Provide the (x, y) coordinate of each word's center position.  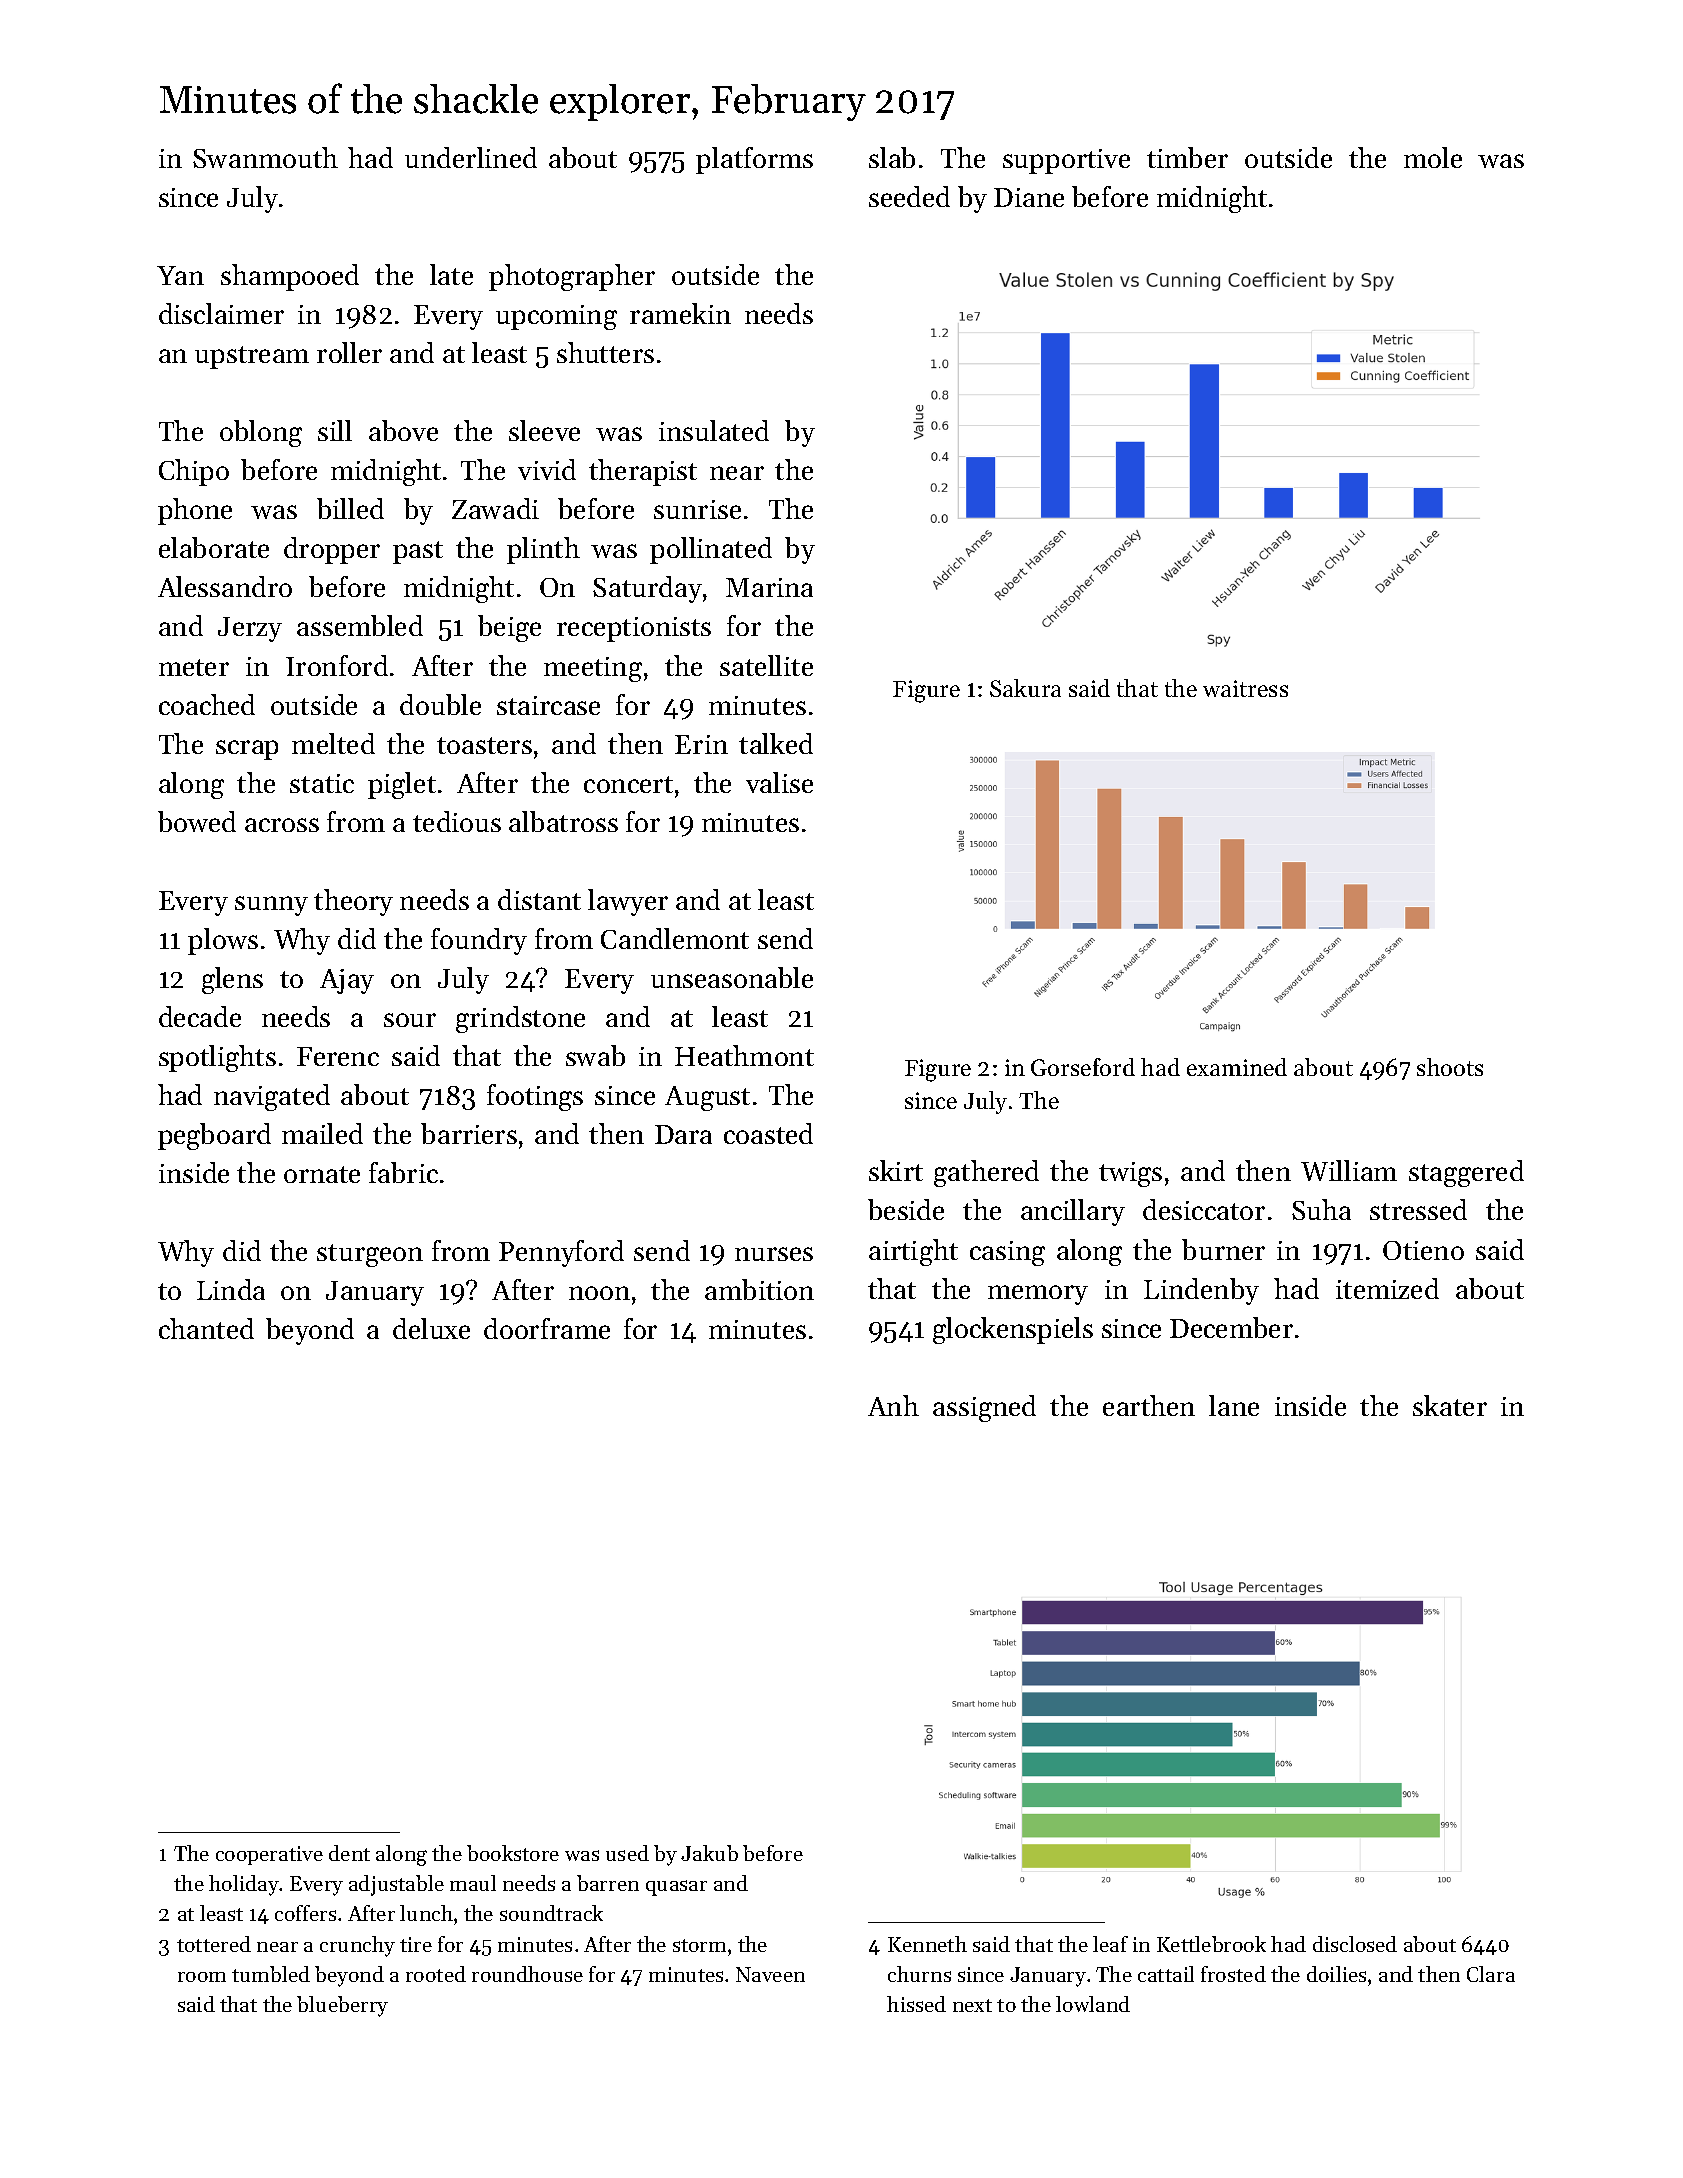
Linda (231, 1289)
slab (892, 157)
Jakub (709, 1853)
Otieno (1423, 1250)
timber (1187, 157)
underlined (471, 157)
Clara (1491, 1974)
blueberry (342, 2006)
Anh (893, 1405)
